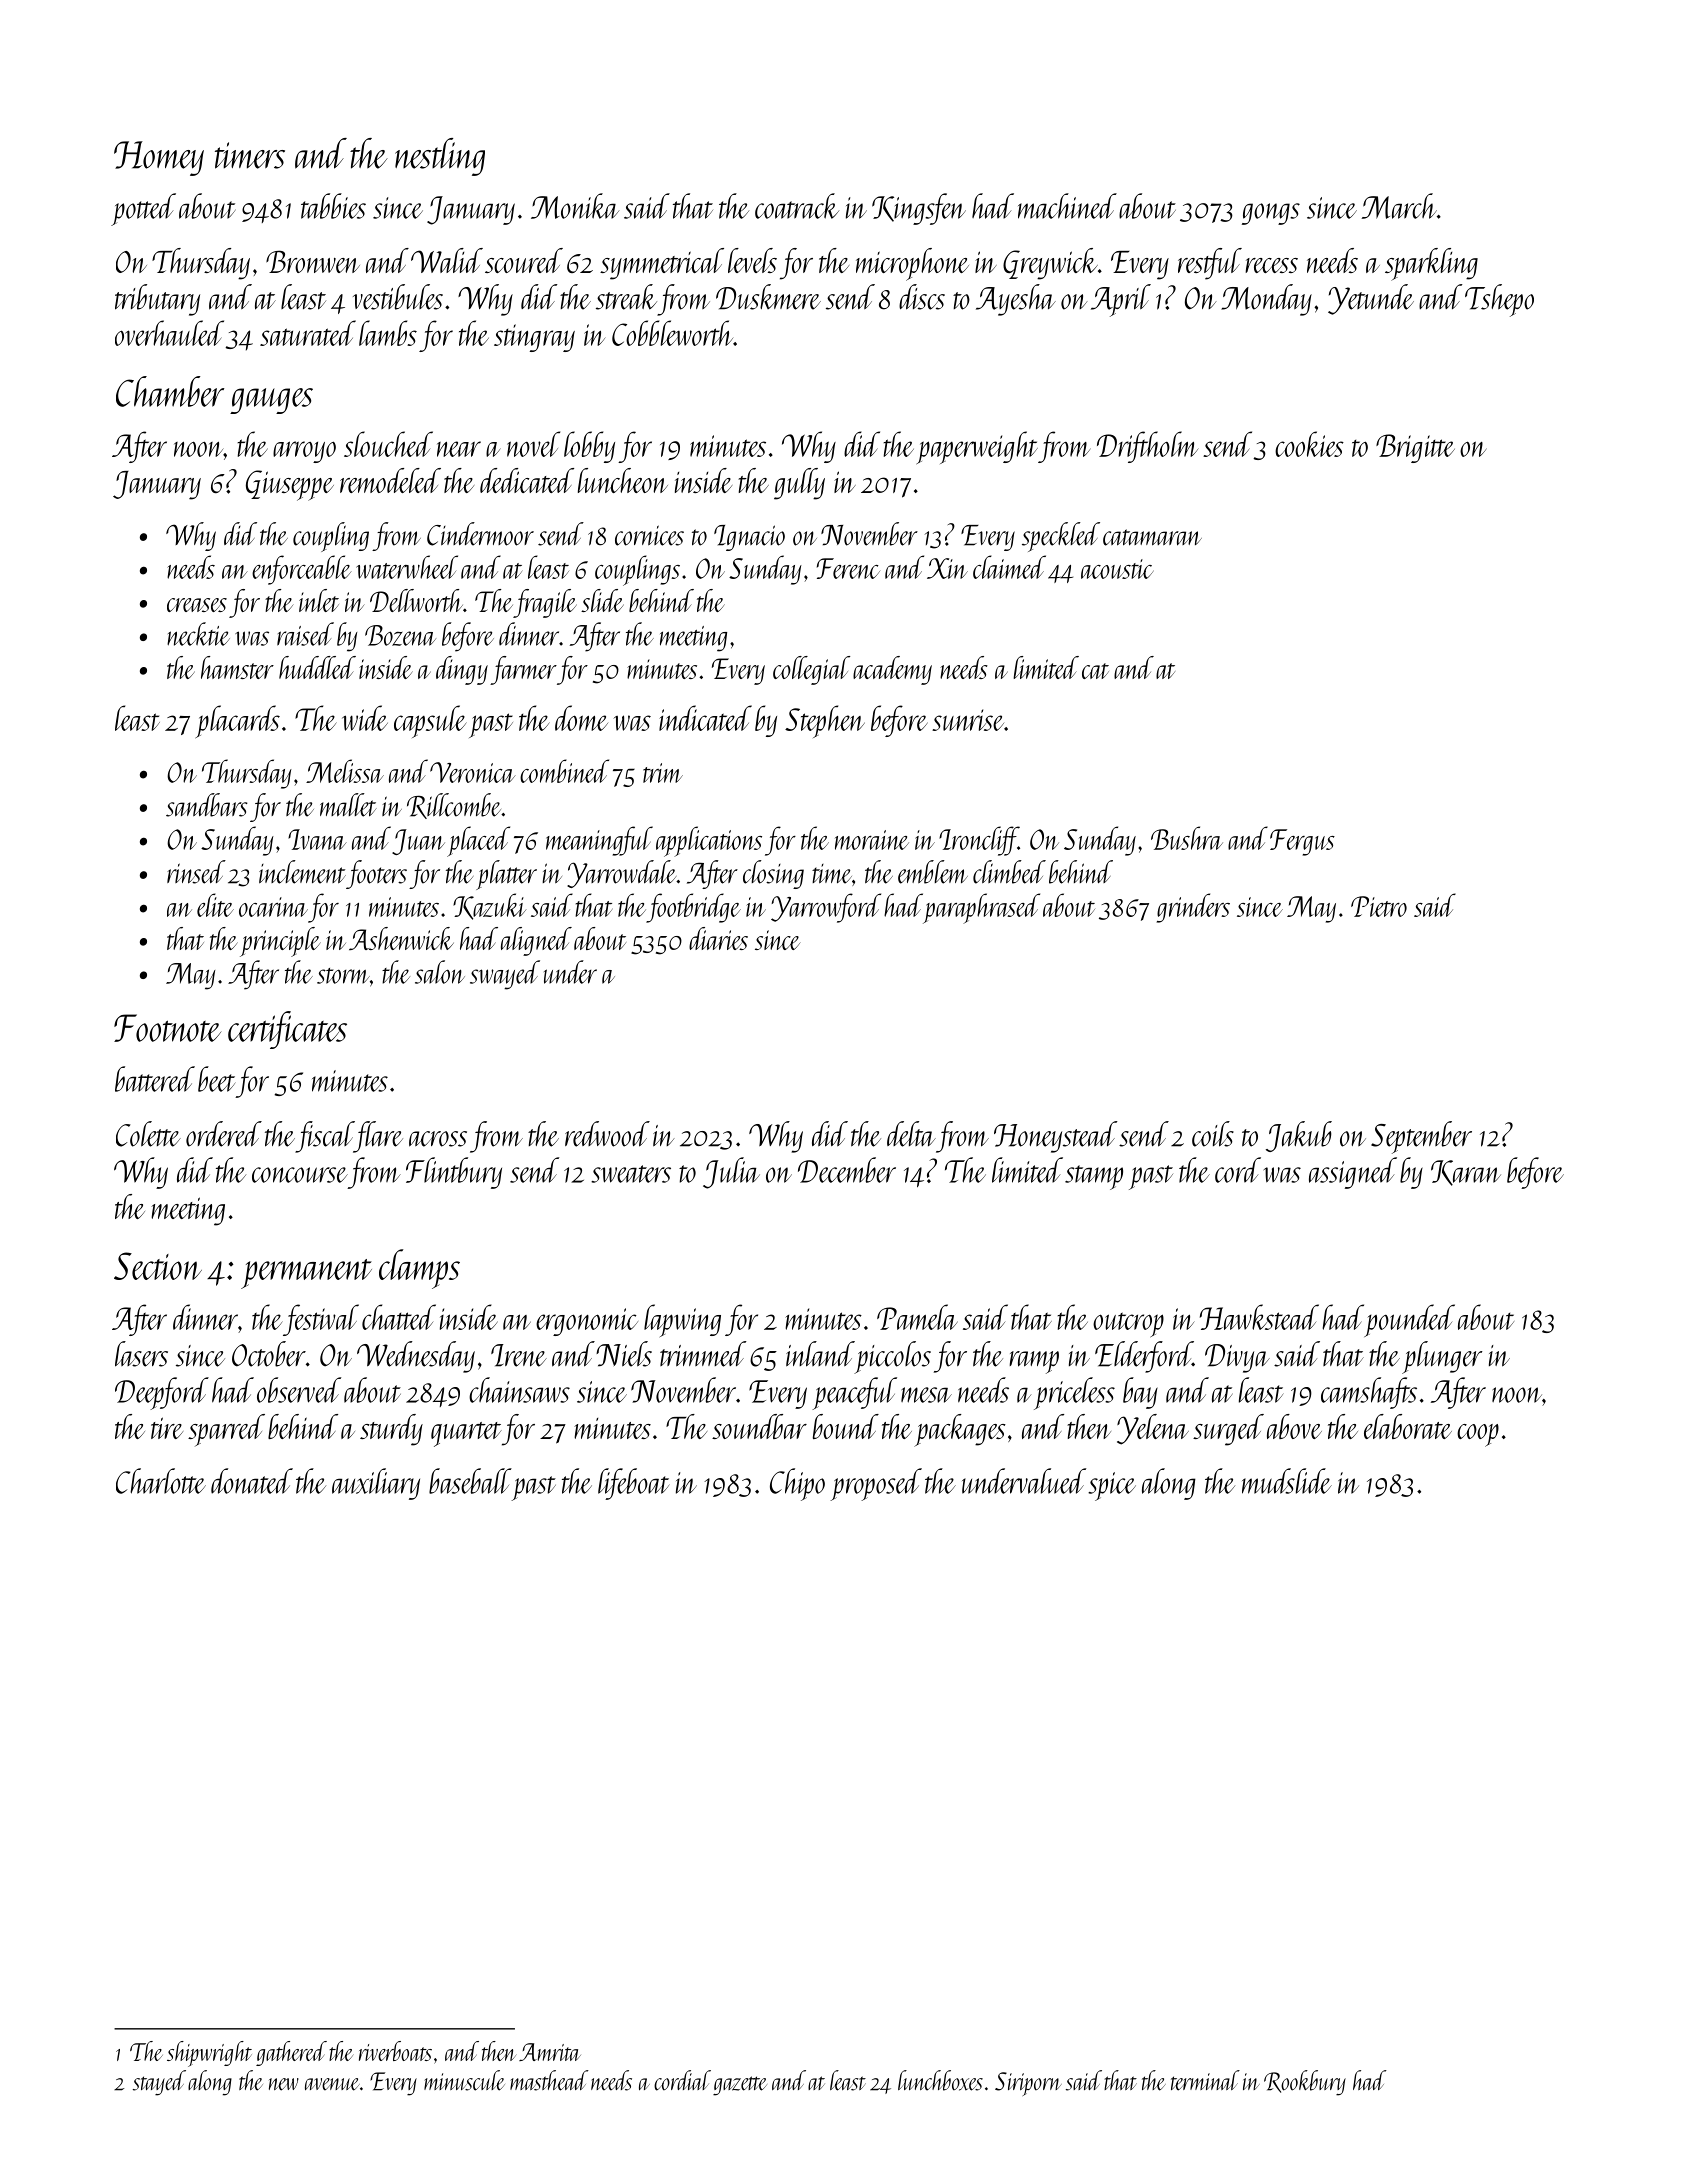  What do you see at coordinates (332, 2084) in the screenshot?
I see `avenue` at bounding box center [332, 2084].
